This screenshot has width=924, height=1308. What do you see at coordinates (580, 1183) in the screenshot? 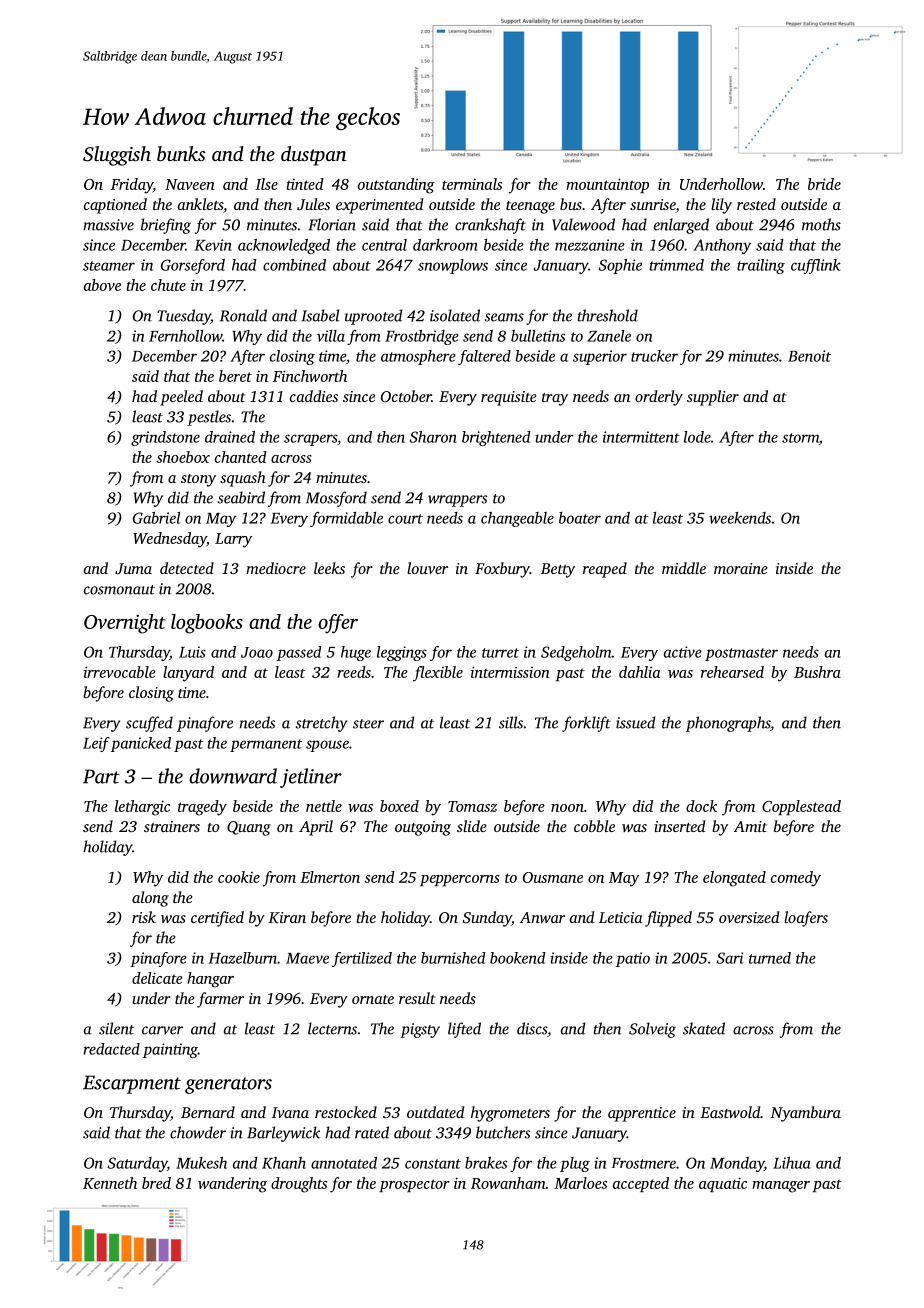
I see `Marloes` at bounding box center [580, 1183].
